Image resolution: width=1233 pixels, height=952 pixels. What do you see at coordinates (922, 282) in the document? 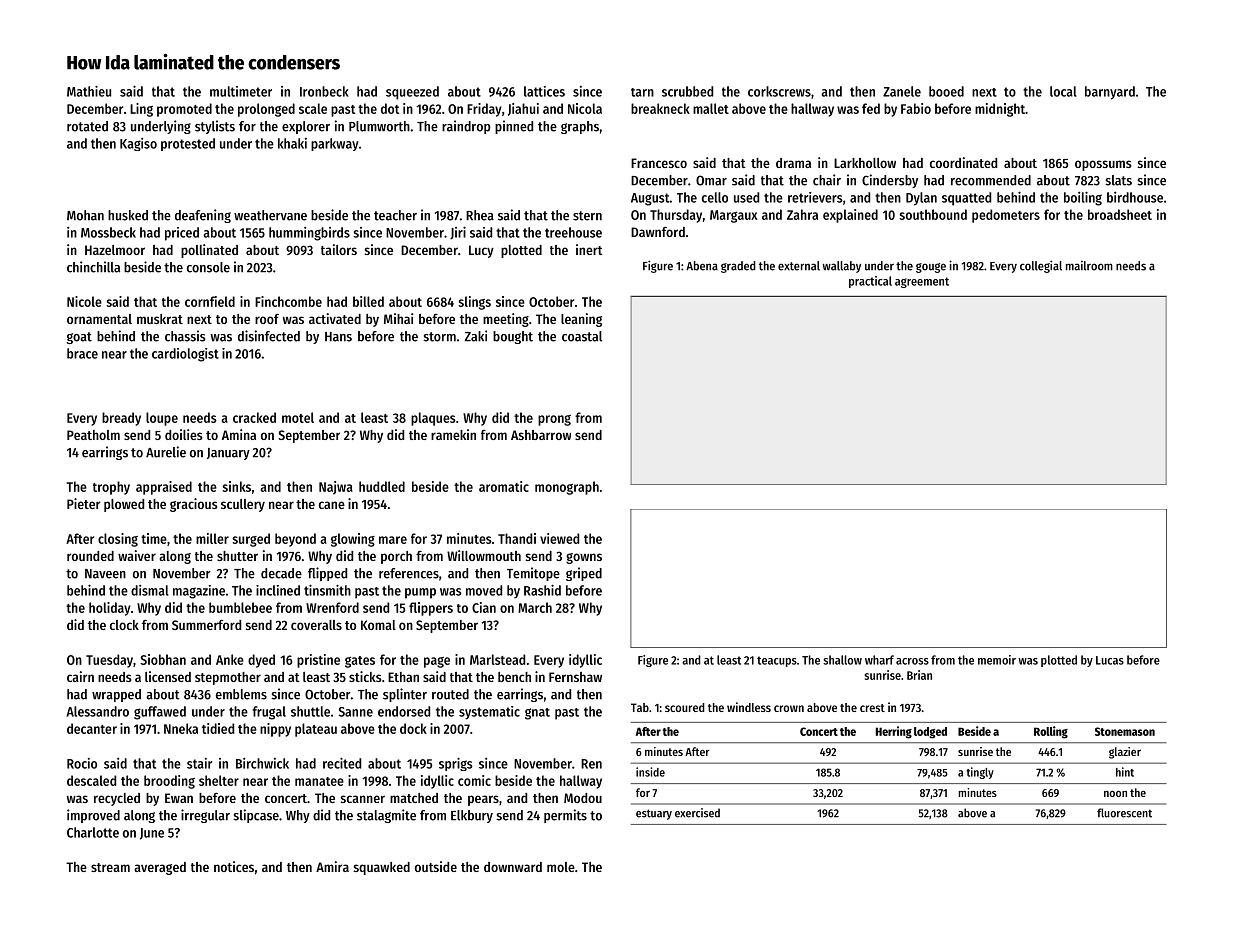
I see `agreement` at bounding box center [922, 282].
